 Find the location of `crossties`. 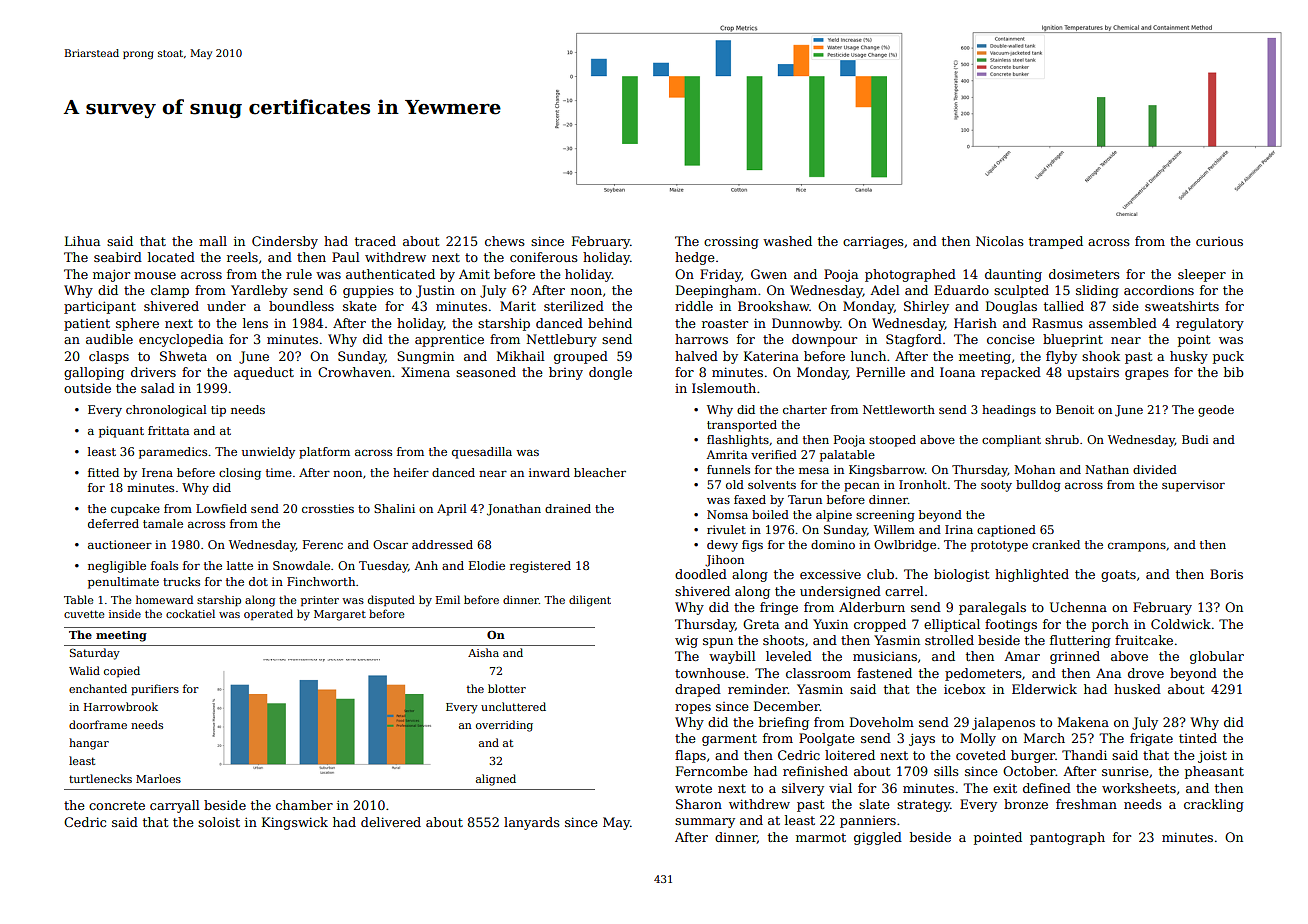

crossties is located at coordinates (328, 508).
